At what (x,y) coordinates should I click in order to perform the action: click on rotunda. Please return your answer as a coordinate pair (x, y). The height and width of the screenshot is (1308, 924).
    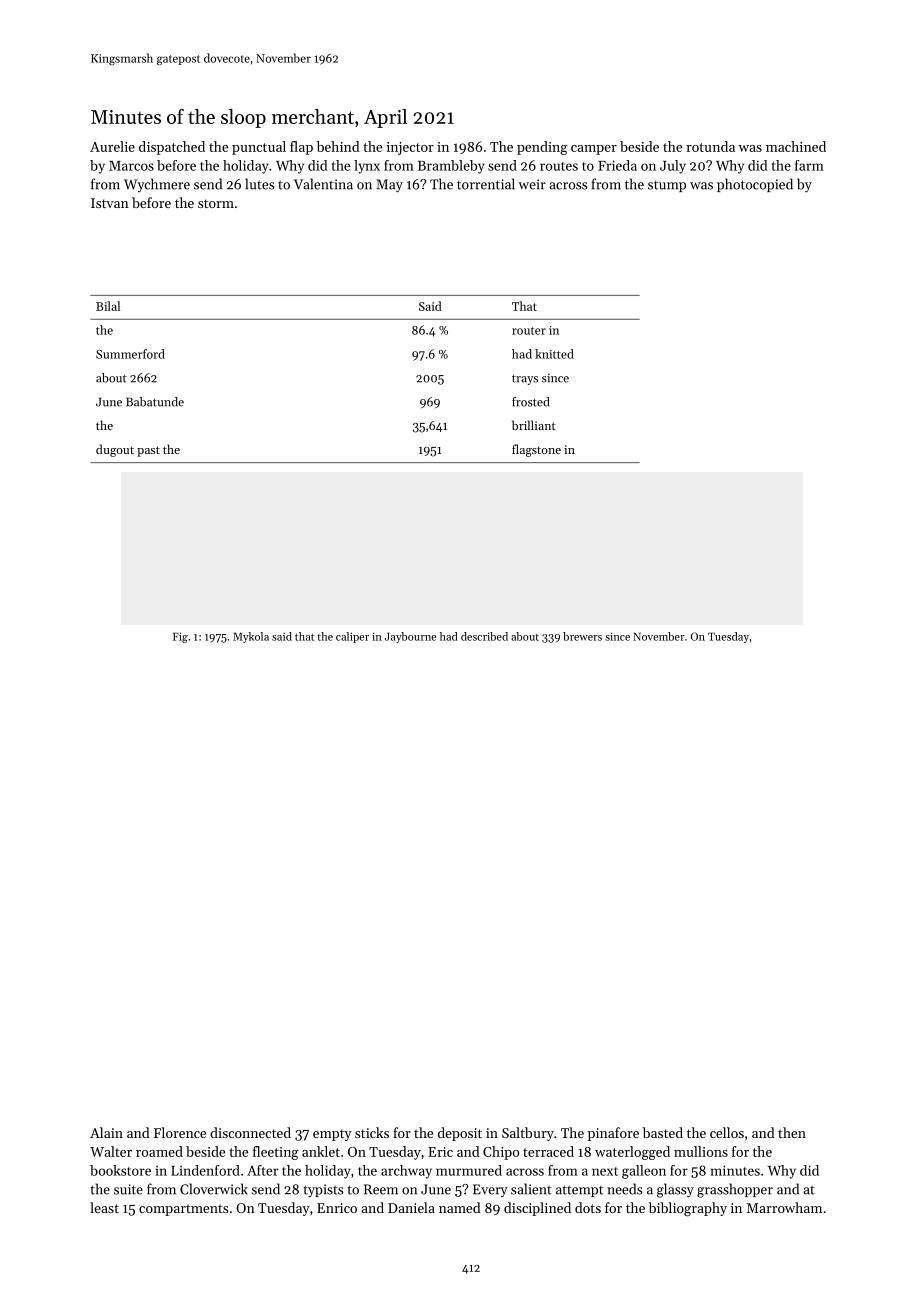
    Looking at the image, I should click on (710, 146).
